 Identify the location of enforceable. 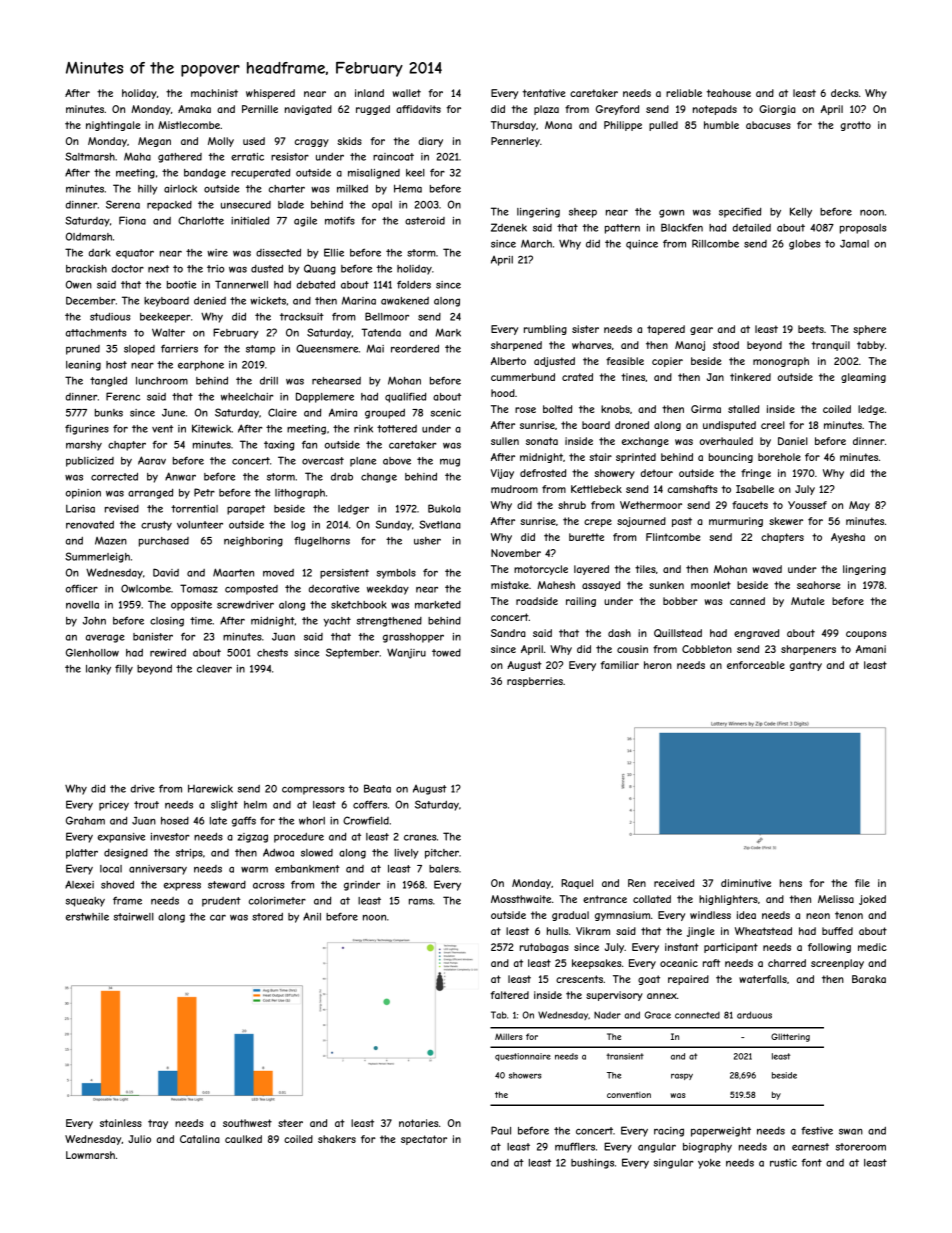
(756, 665).
